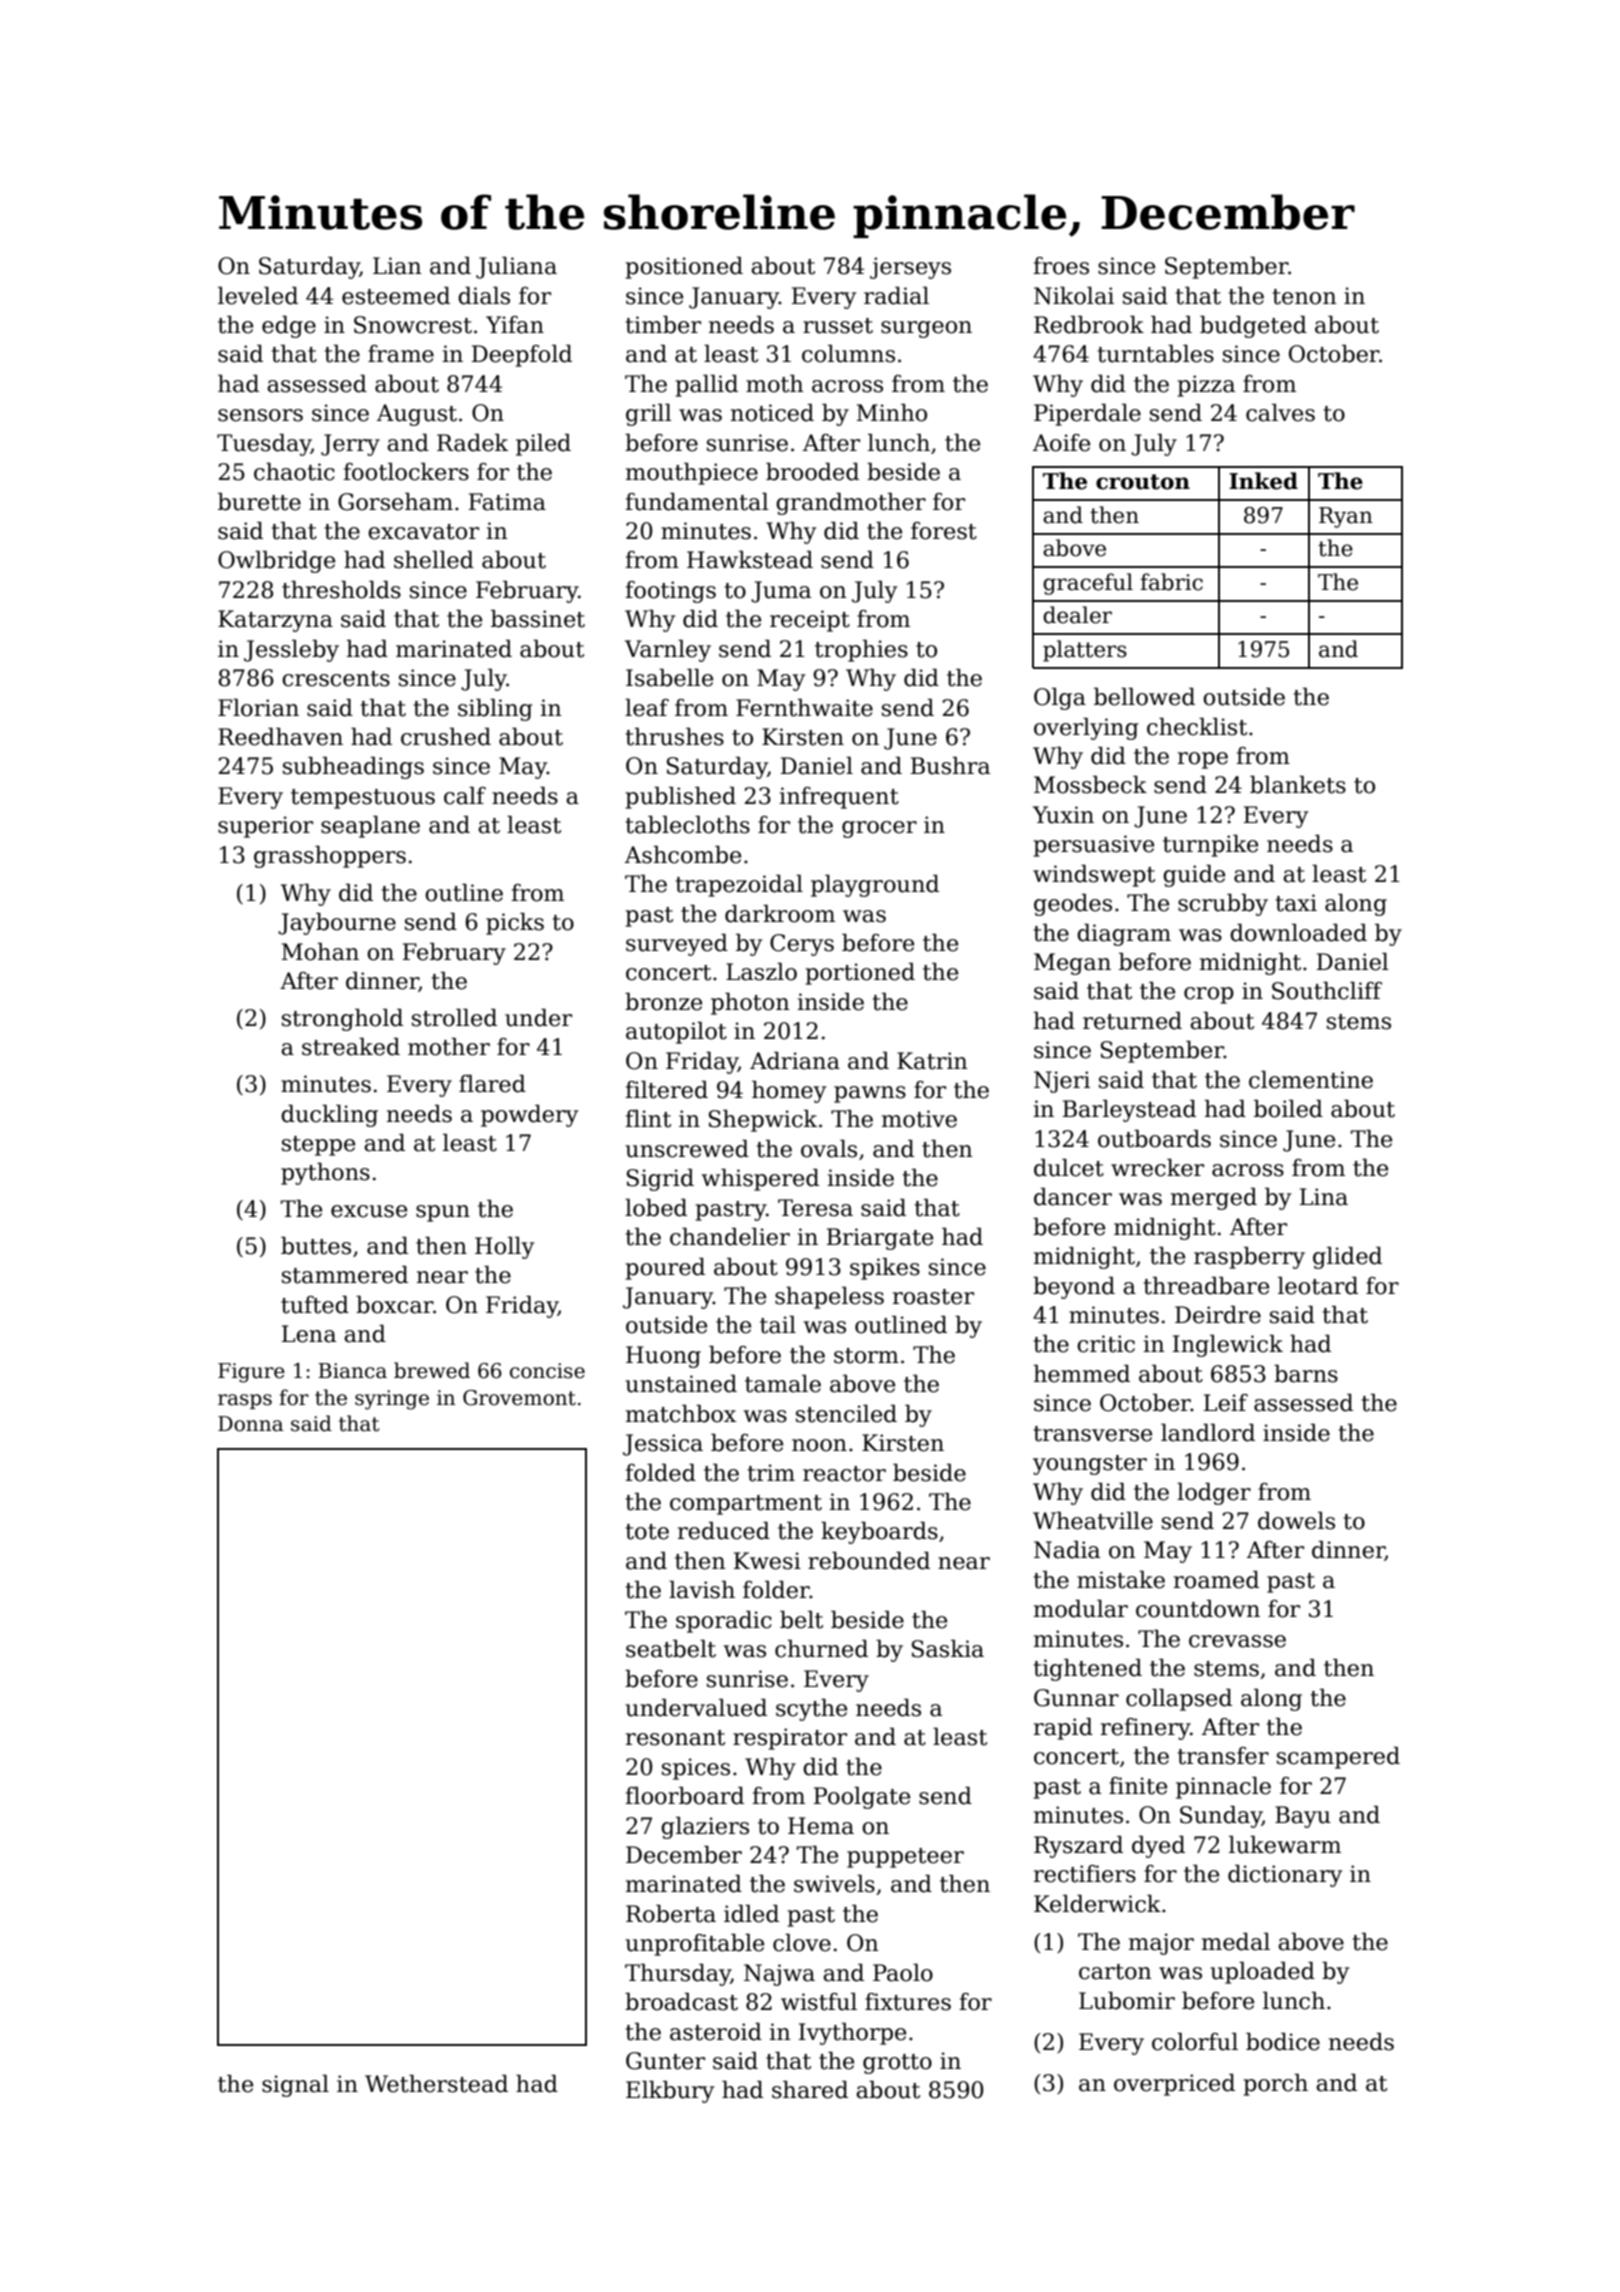  Describe the element at coordinates (436, 2084) in the screenshot. I see `Wetherstead` at that location.
